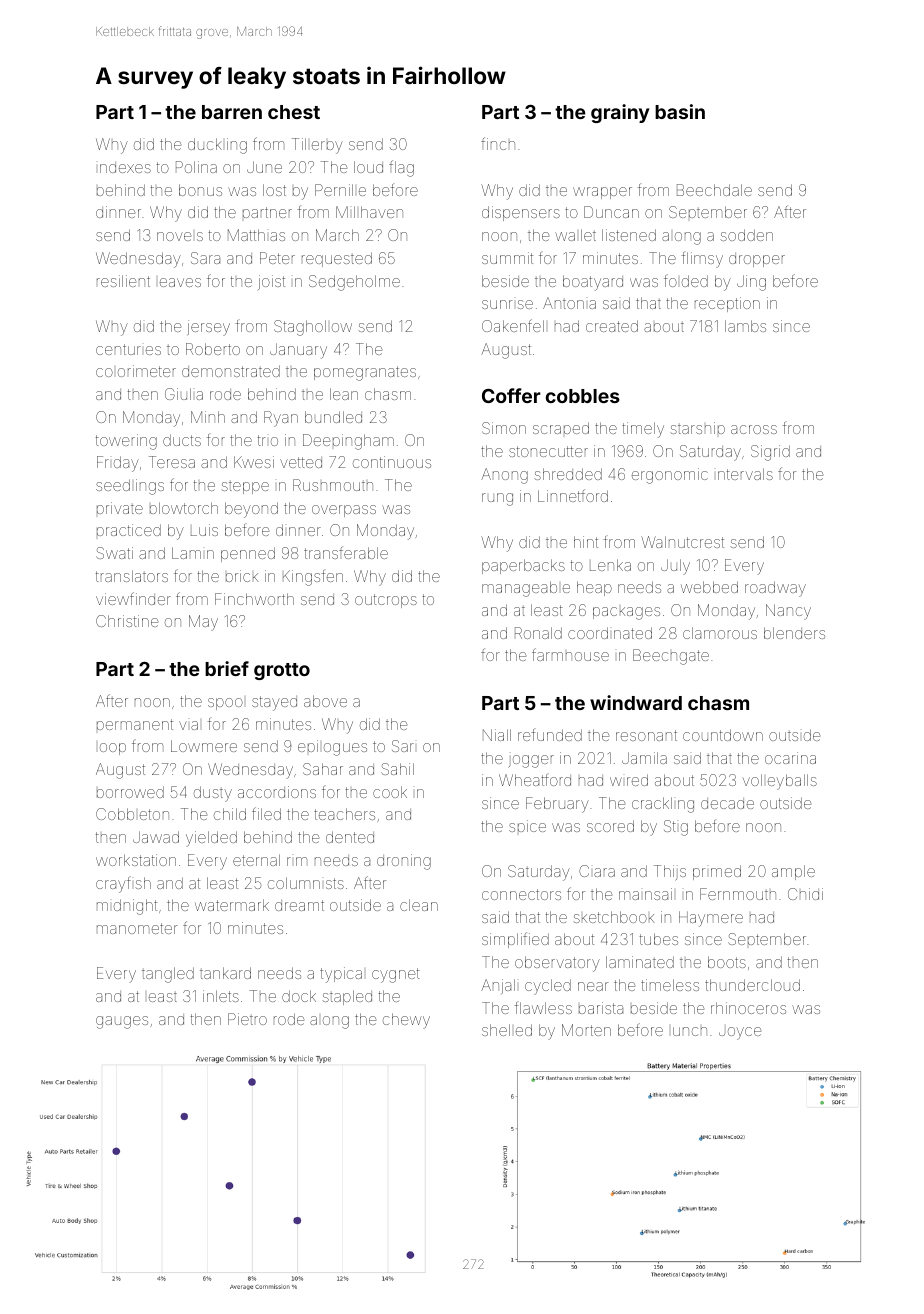  Describe the element at coordinates (299, 996) in the document. I see `dock` at that location.
